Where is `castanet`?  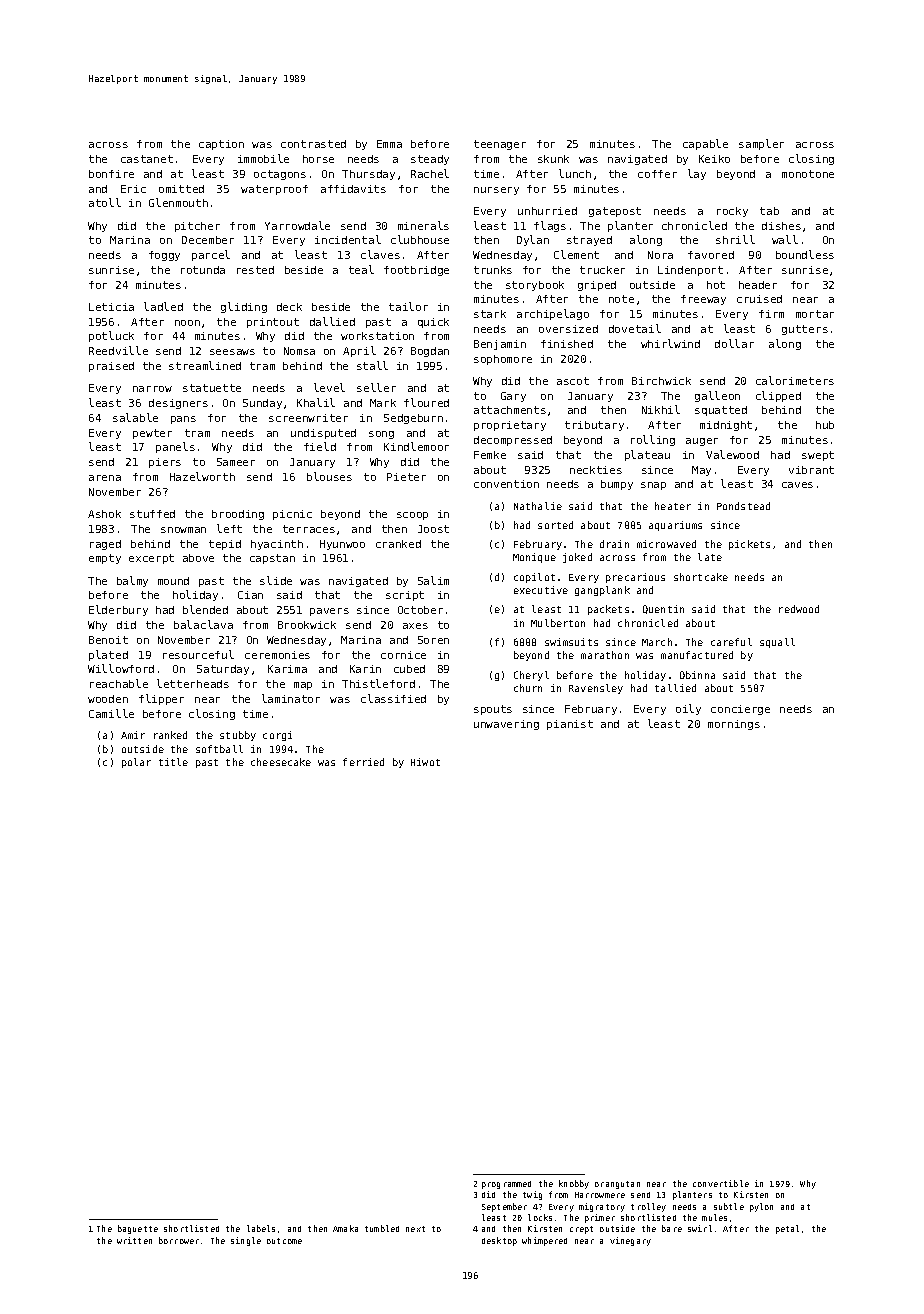 castanet is located at coordinates (147, 159).
